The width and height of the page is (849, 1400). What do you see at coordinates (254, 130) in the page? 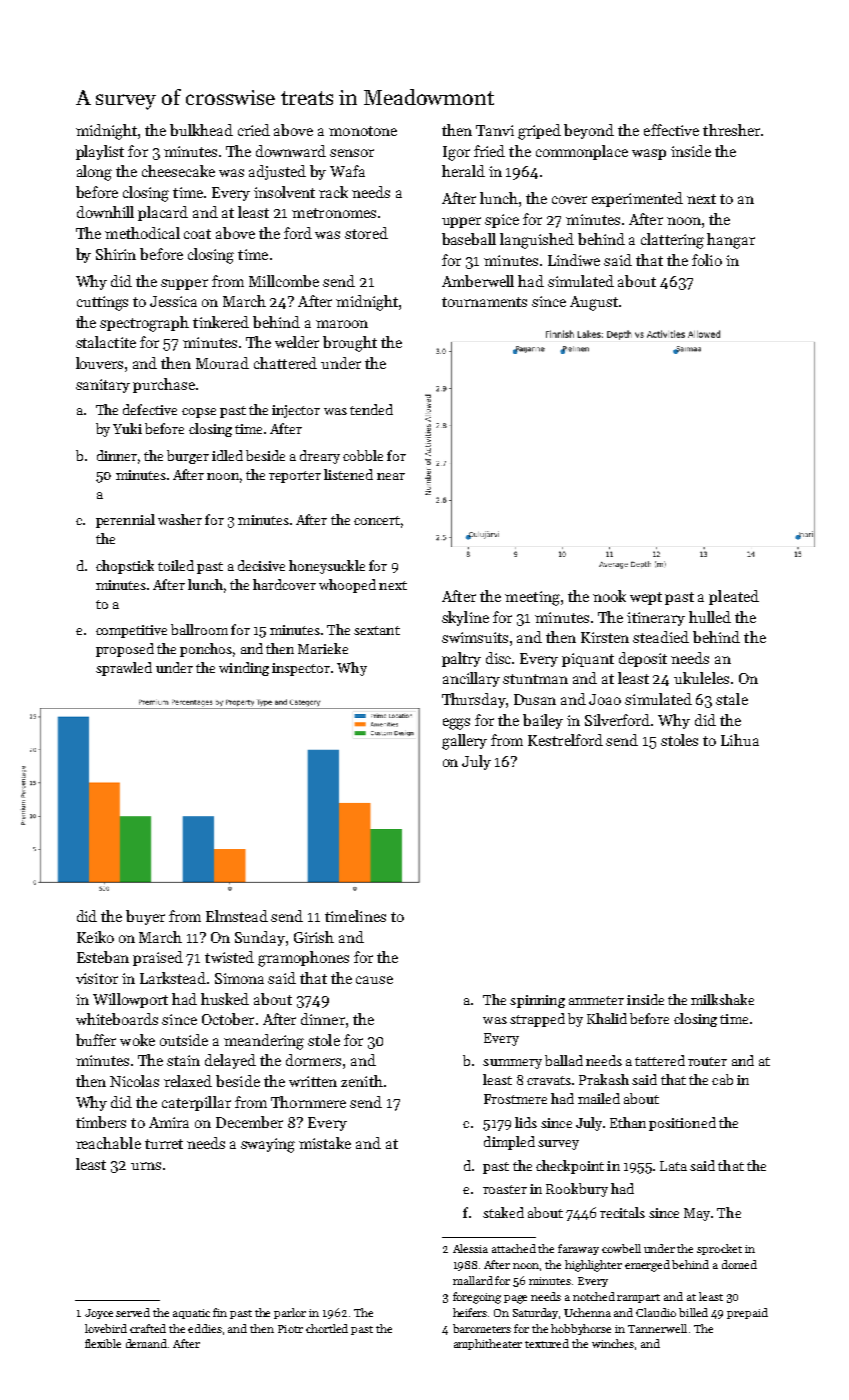
I see `cried` at bounding box center [254, 130].
